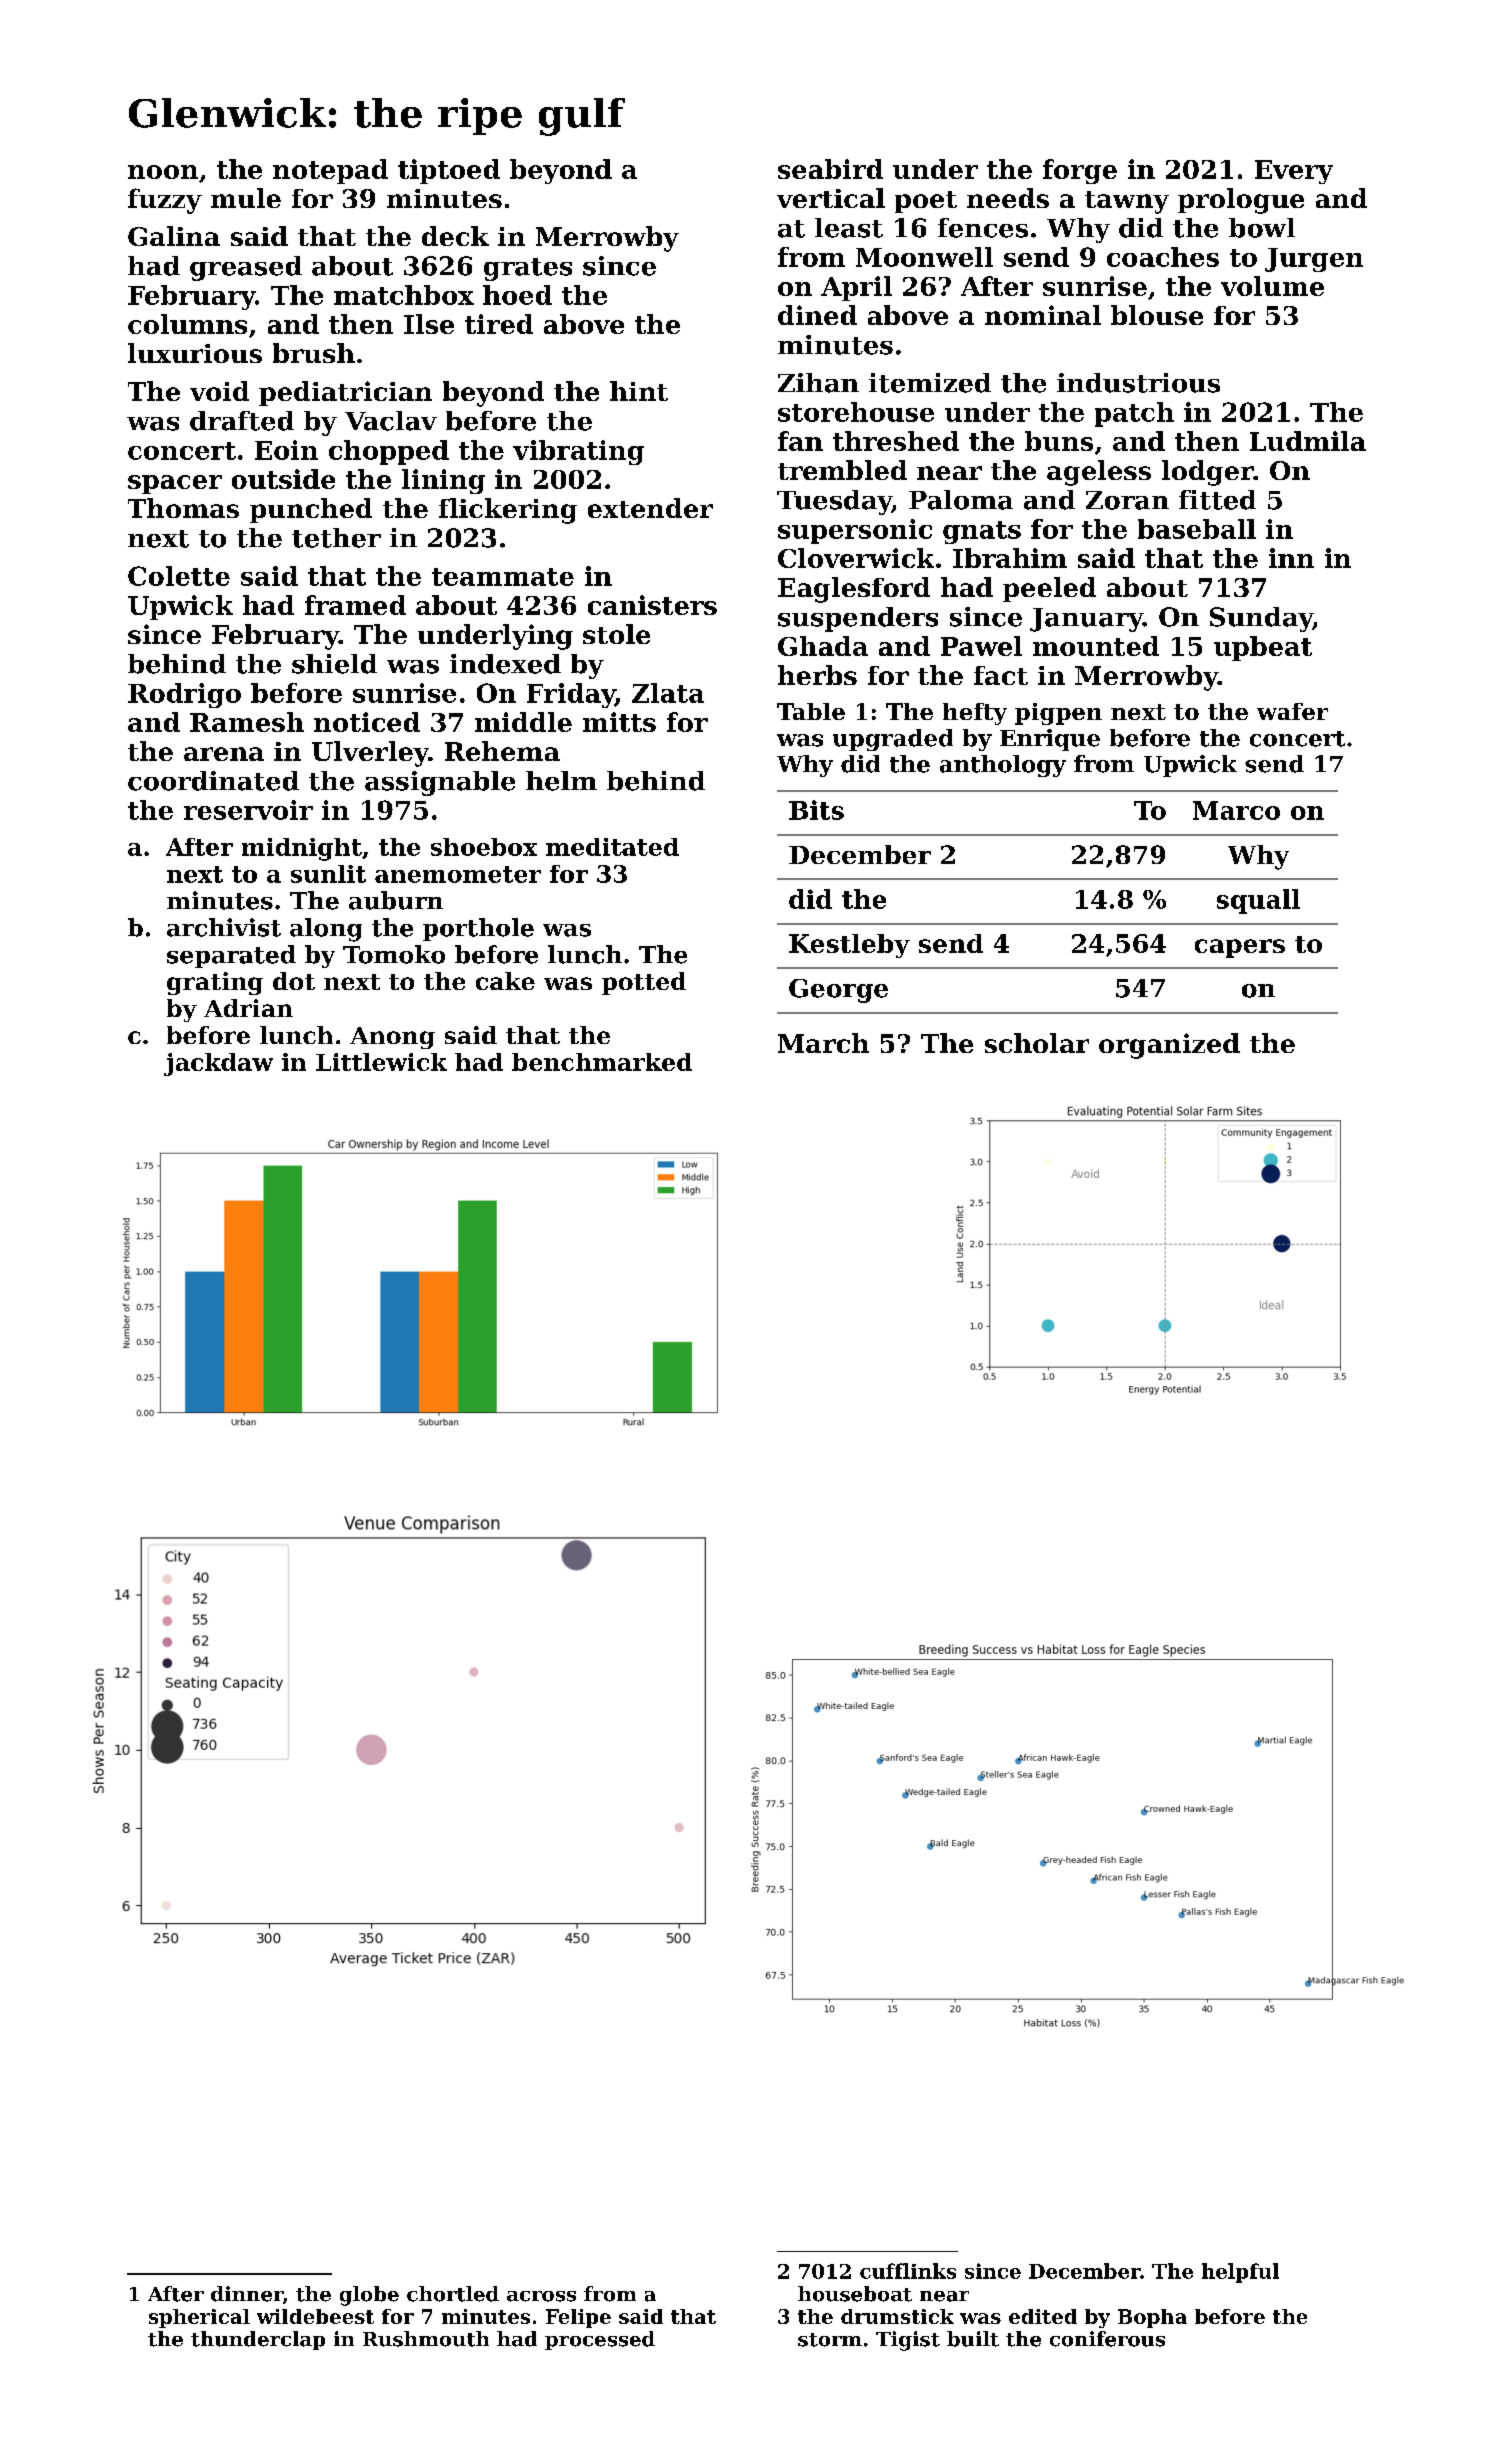 The image size is (1496, 2464). I want to click on tiptoed, so click(449, 171).
